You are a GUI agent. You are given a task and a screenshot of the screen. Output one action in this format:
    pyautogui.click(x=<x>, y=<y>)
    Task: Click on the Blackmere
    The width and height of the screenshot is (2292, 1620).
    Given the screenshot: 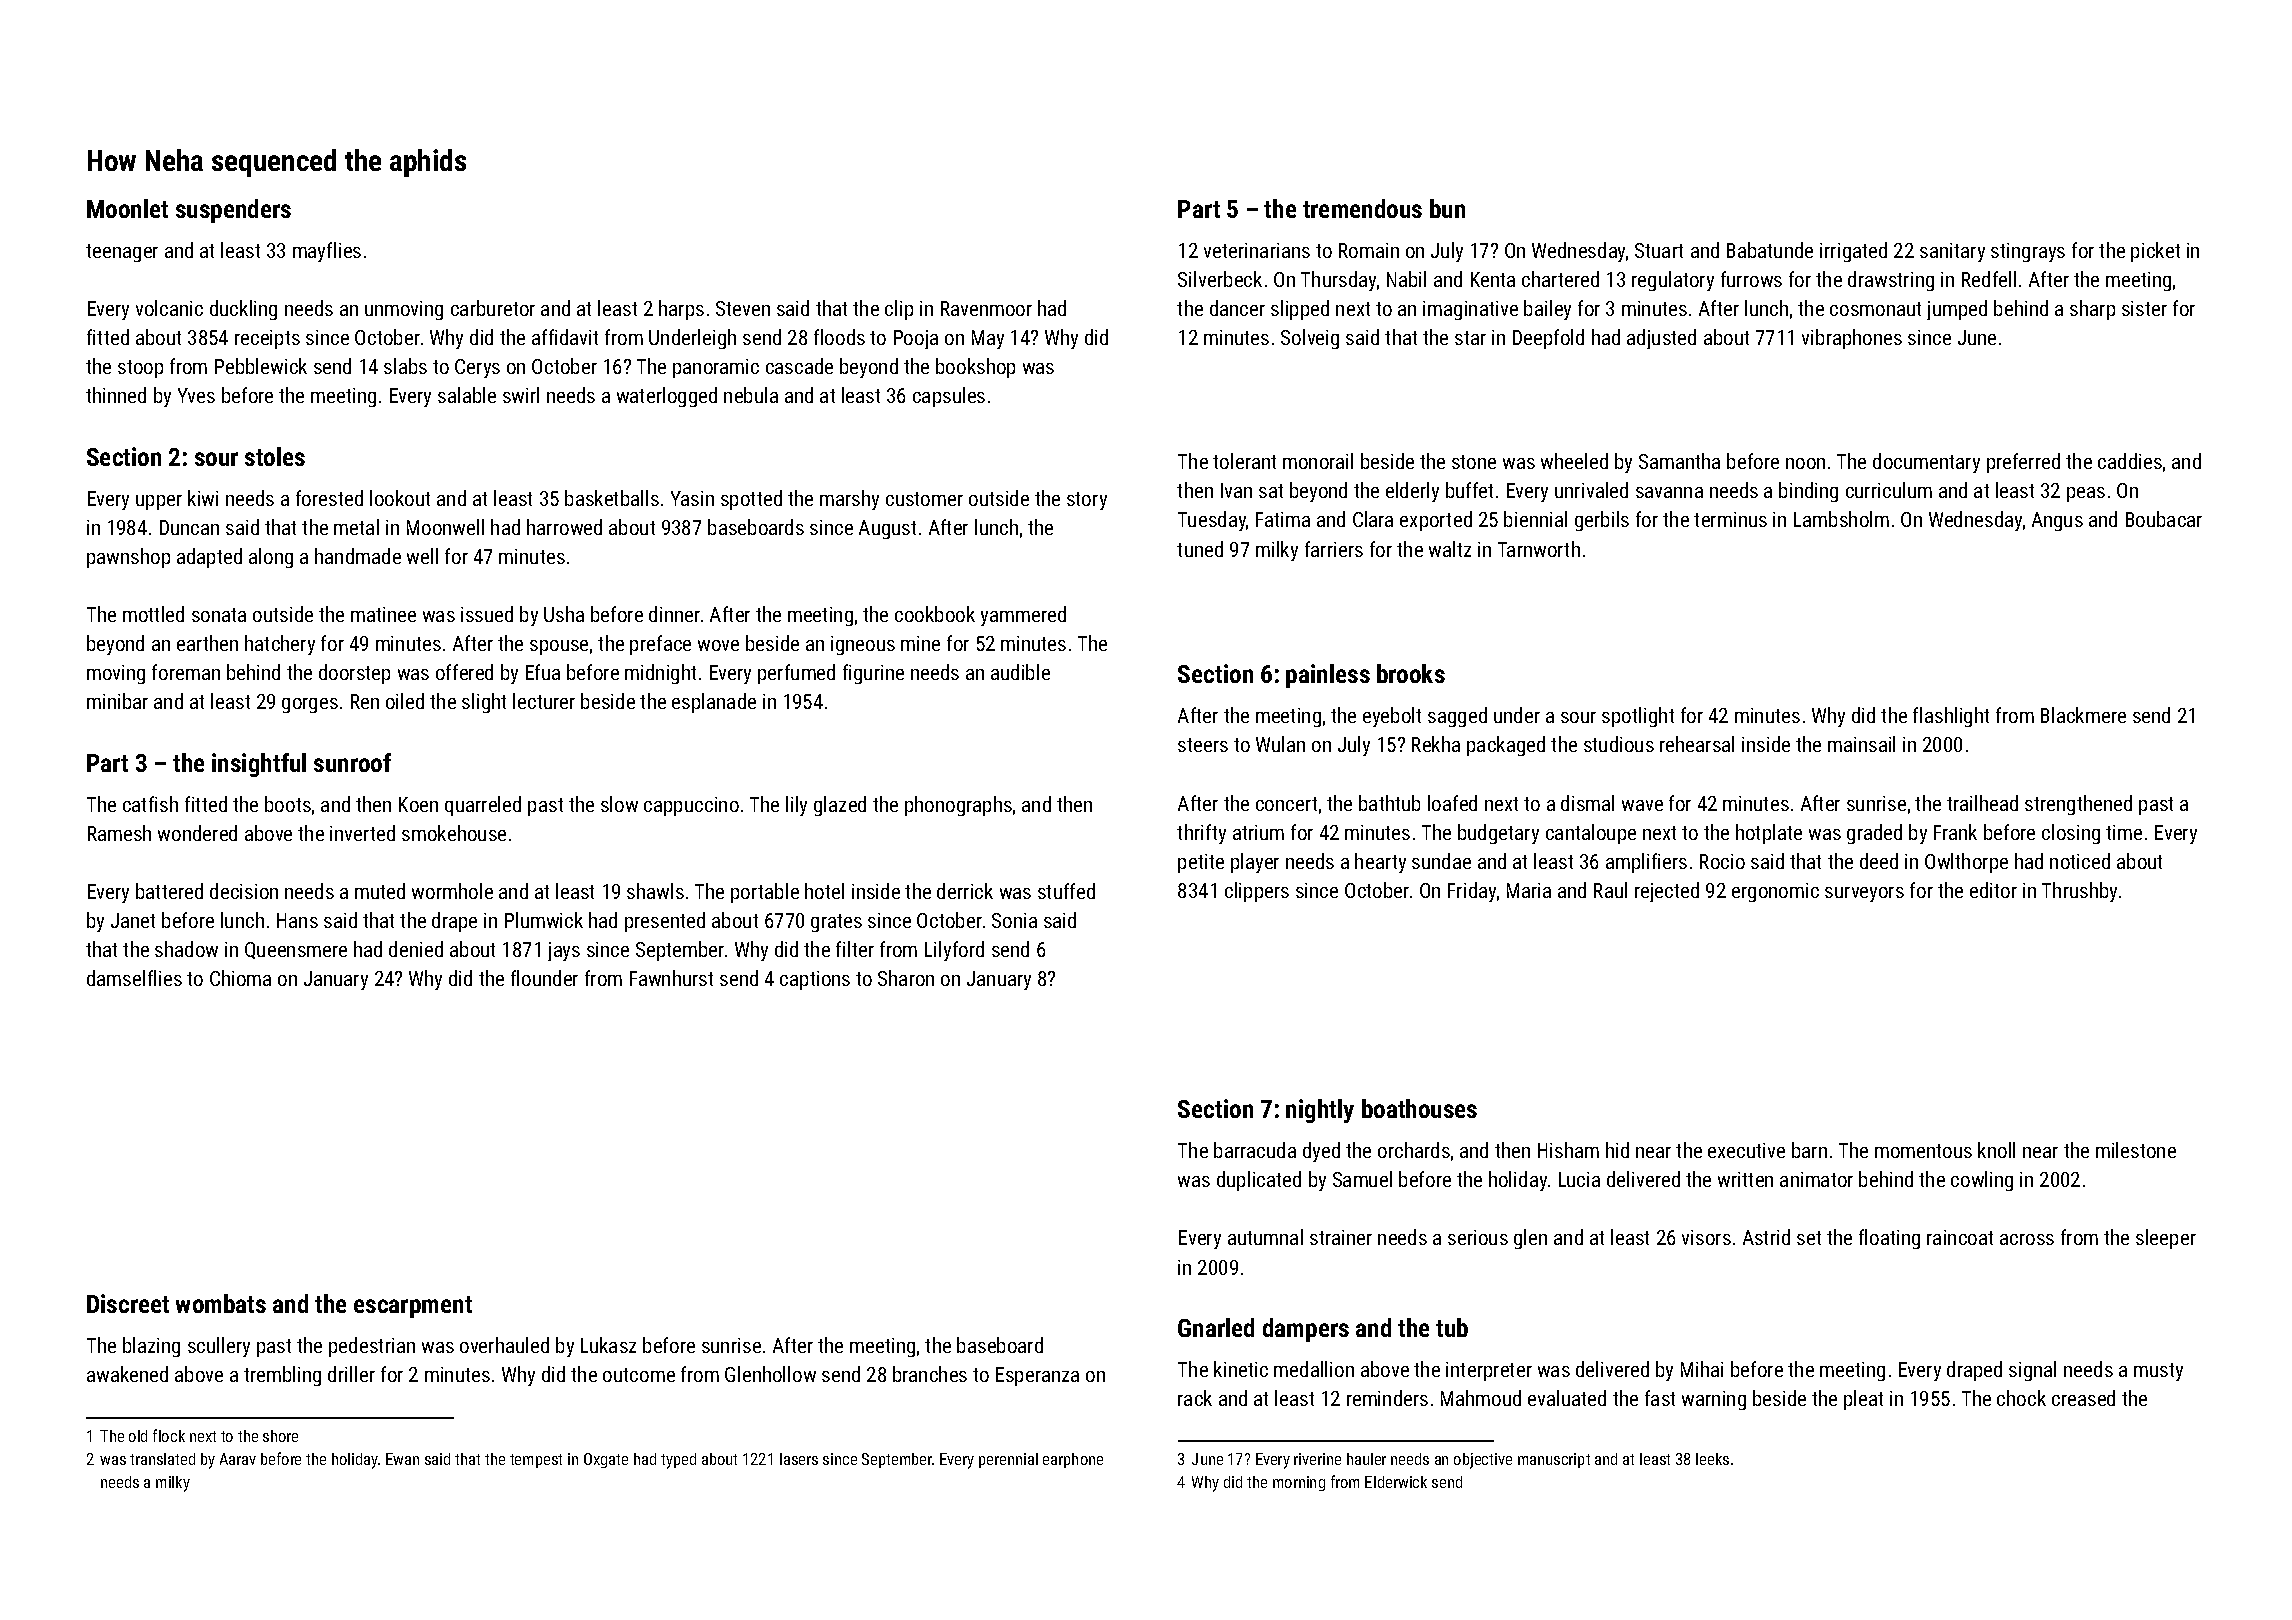 What is the action you would take?
    pyautogui.click(x=2083, y=715)
